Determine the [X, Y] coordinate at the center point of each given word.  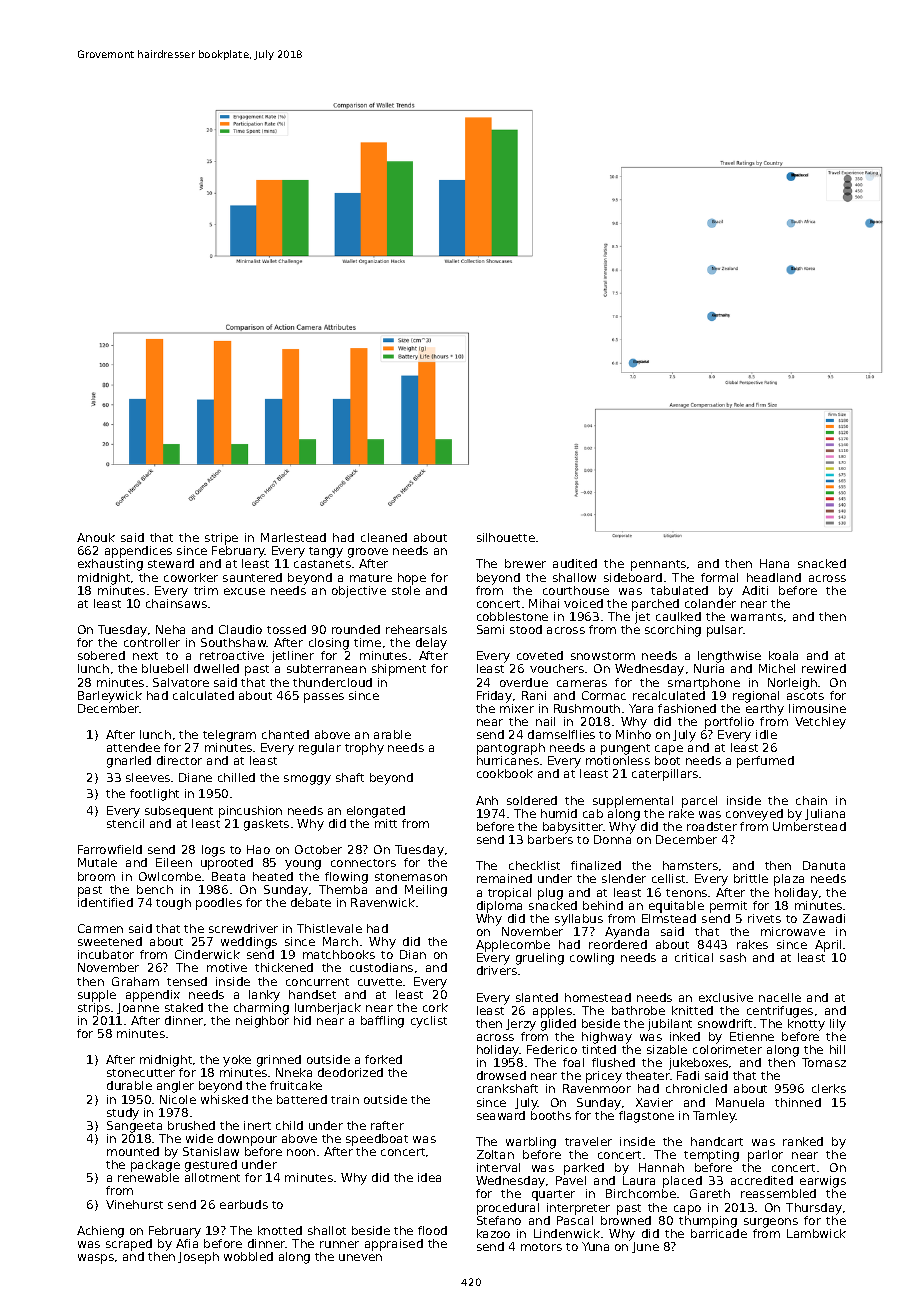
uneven [360, 1257]
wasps [96, 1259]
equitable [676, 907]
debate [311, 902]
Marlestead [293, 537]
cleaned [384, 537]
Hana [774, 563]
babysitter [573, 828]
